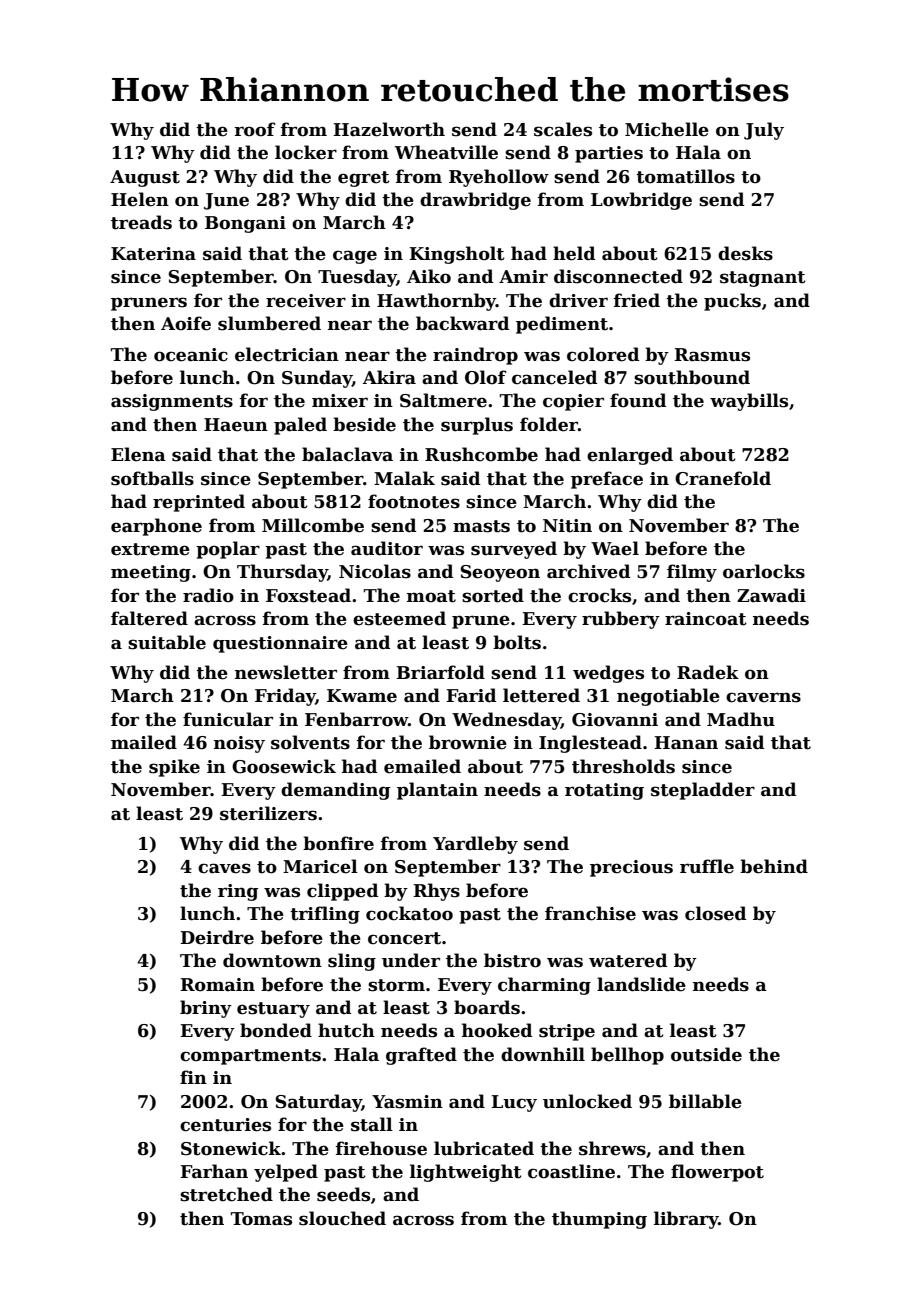  I want to click on library, so click(686, 1220).
